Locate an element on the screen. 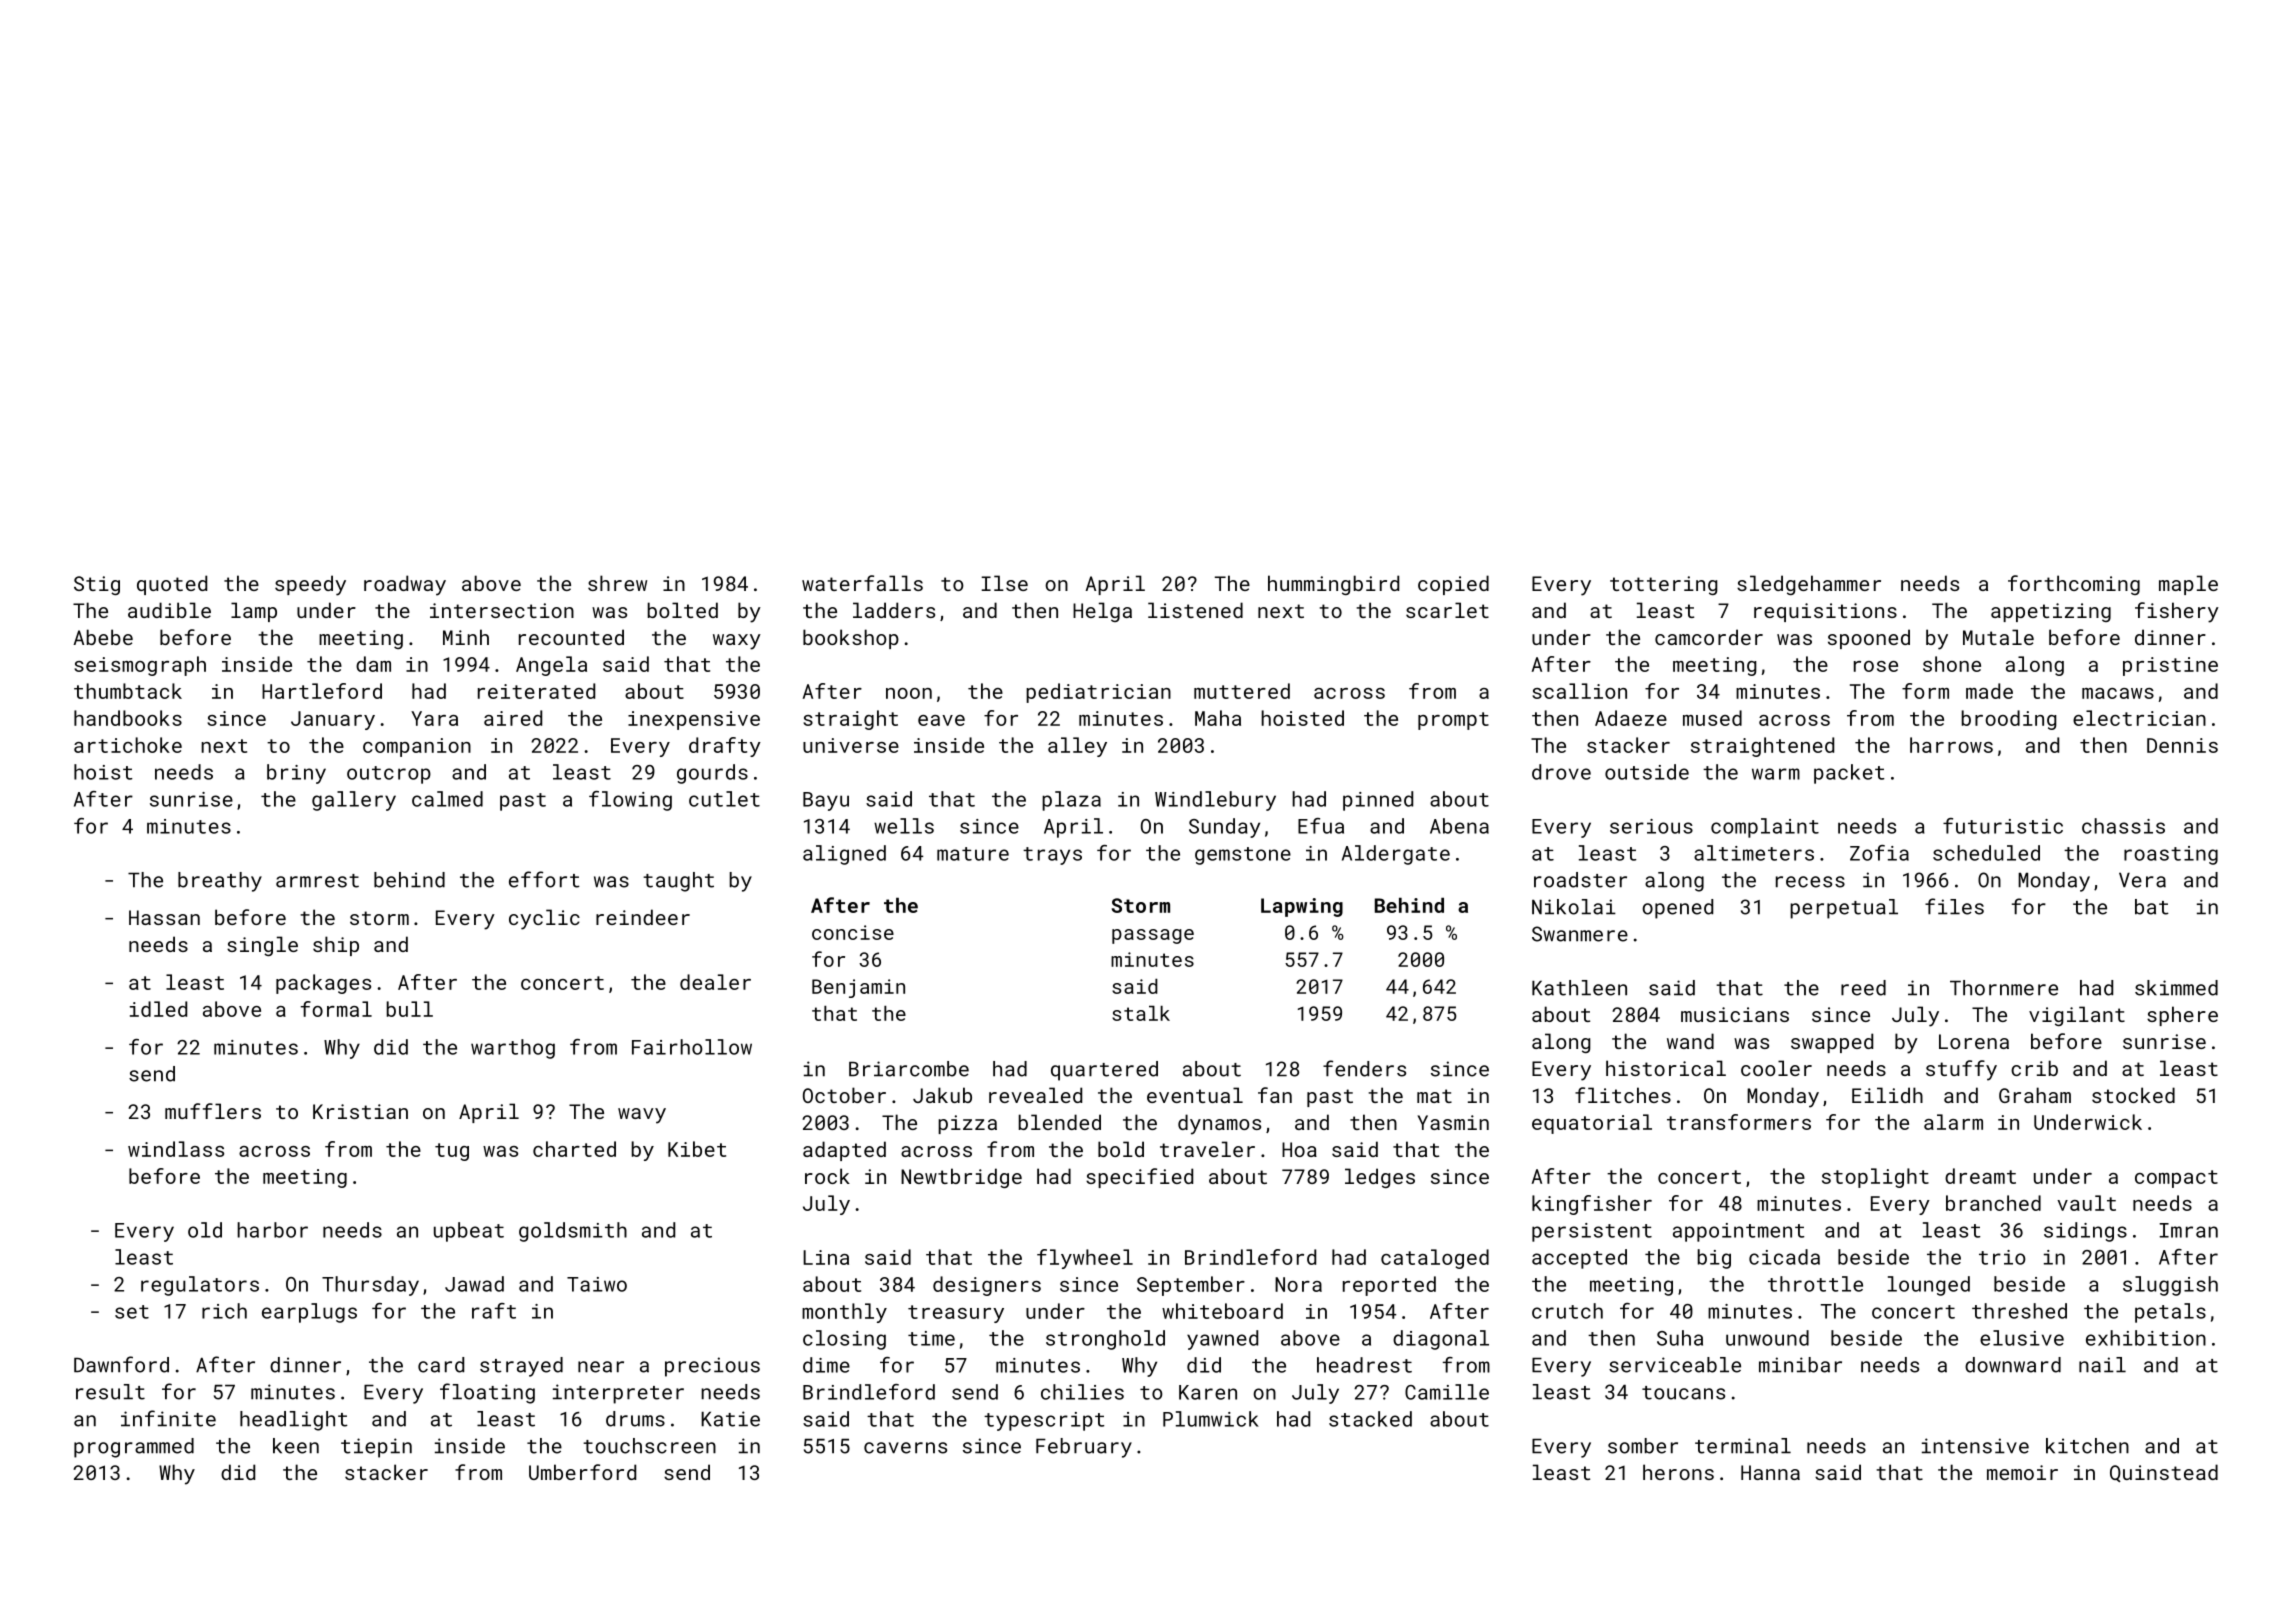  Hartleford is located at coordinates (322, 691).
